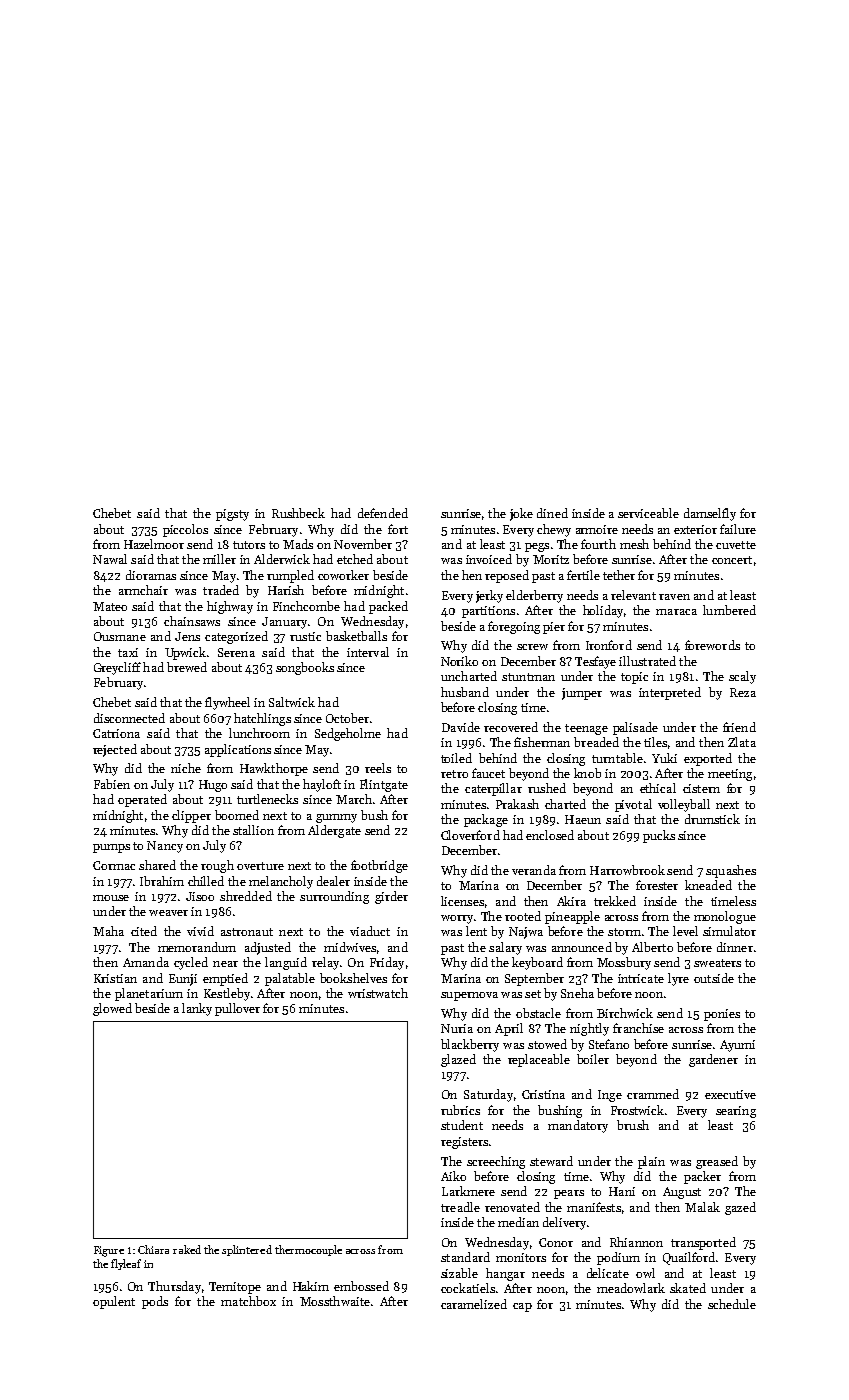  I want to click on Catriona, so click(116, 733).
